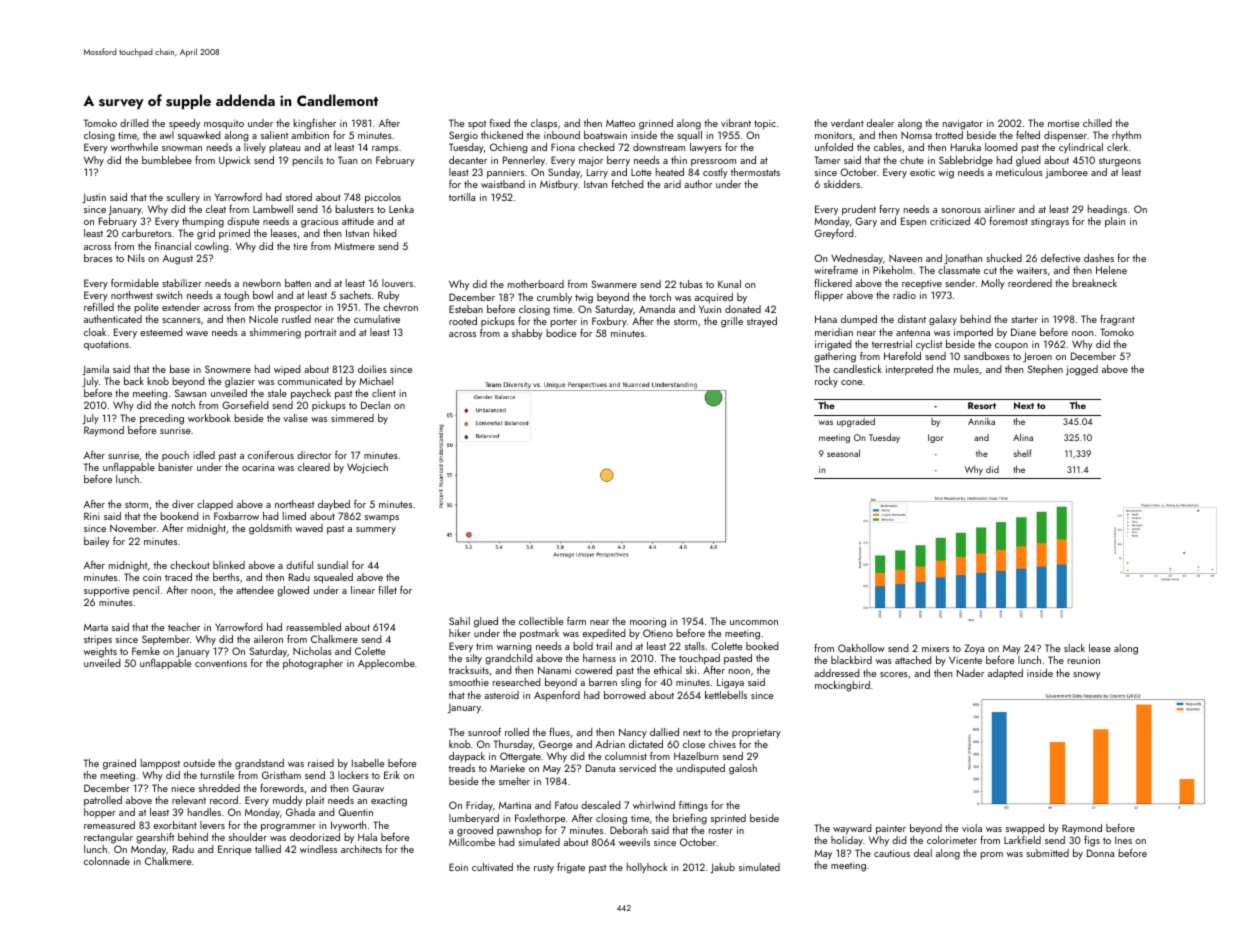 The image size is (1233, 952). Describe the element at coordinates (991, 855) in the image. I see `prom` at that location.
